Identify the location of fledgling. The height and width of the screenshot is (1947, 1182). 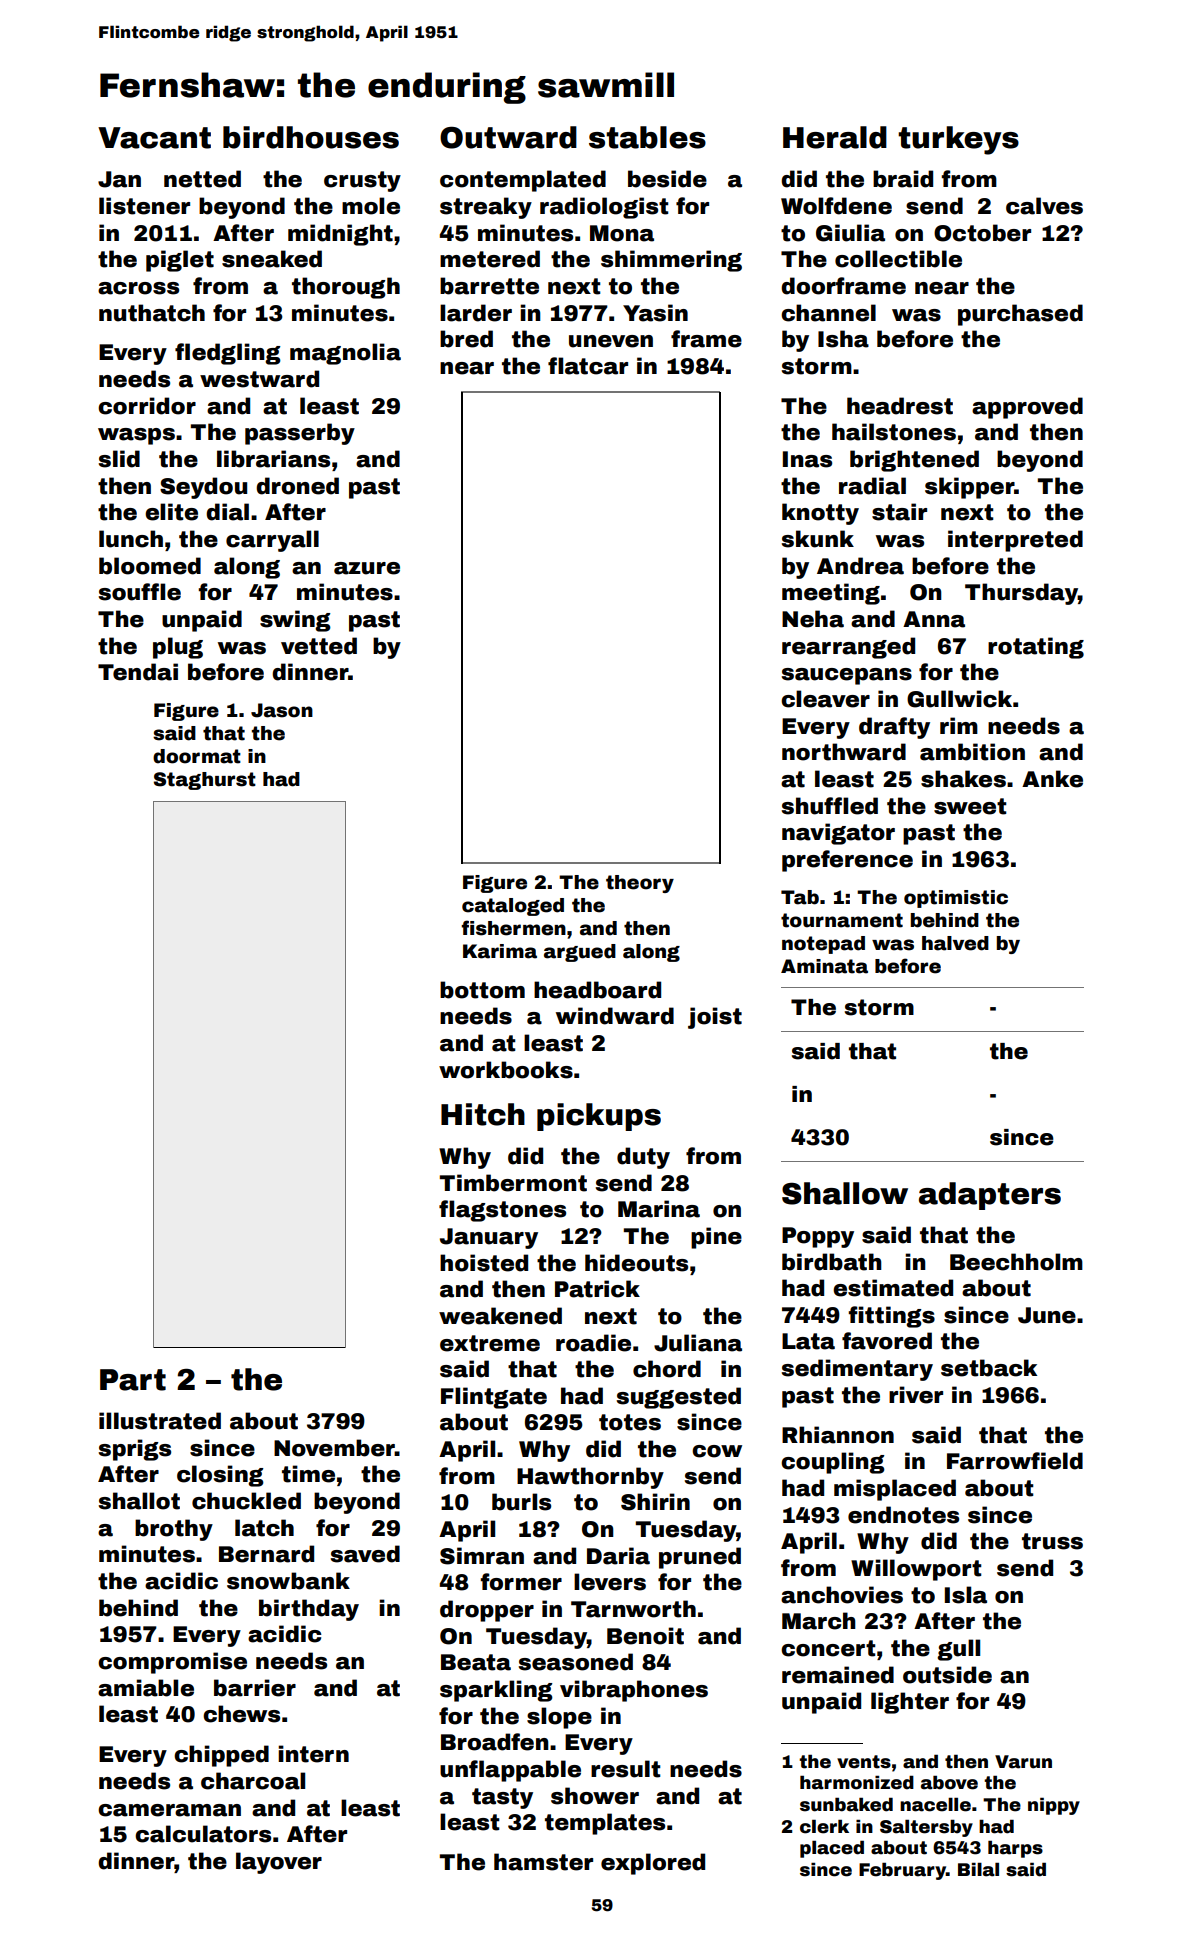
(228, 354).
